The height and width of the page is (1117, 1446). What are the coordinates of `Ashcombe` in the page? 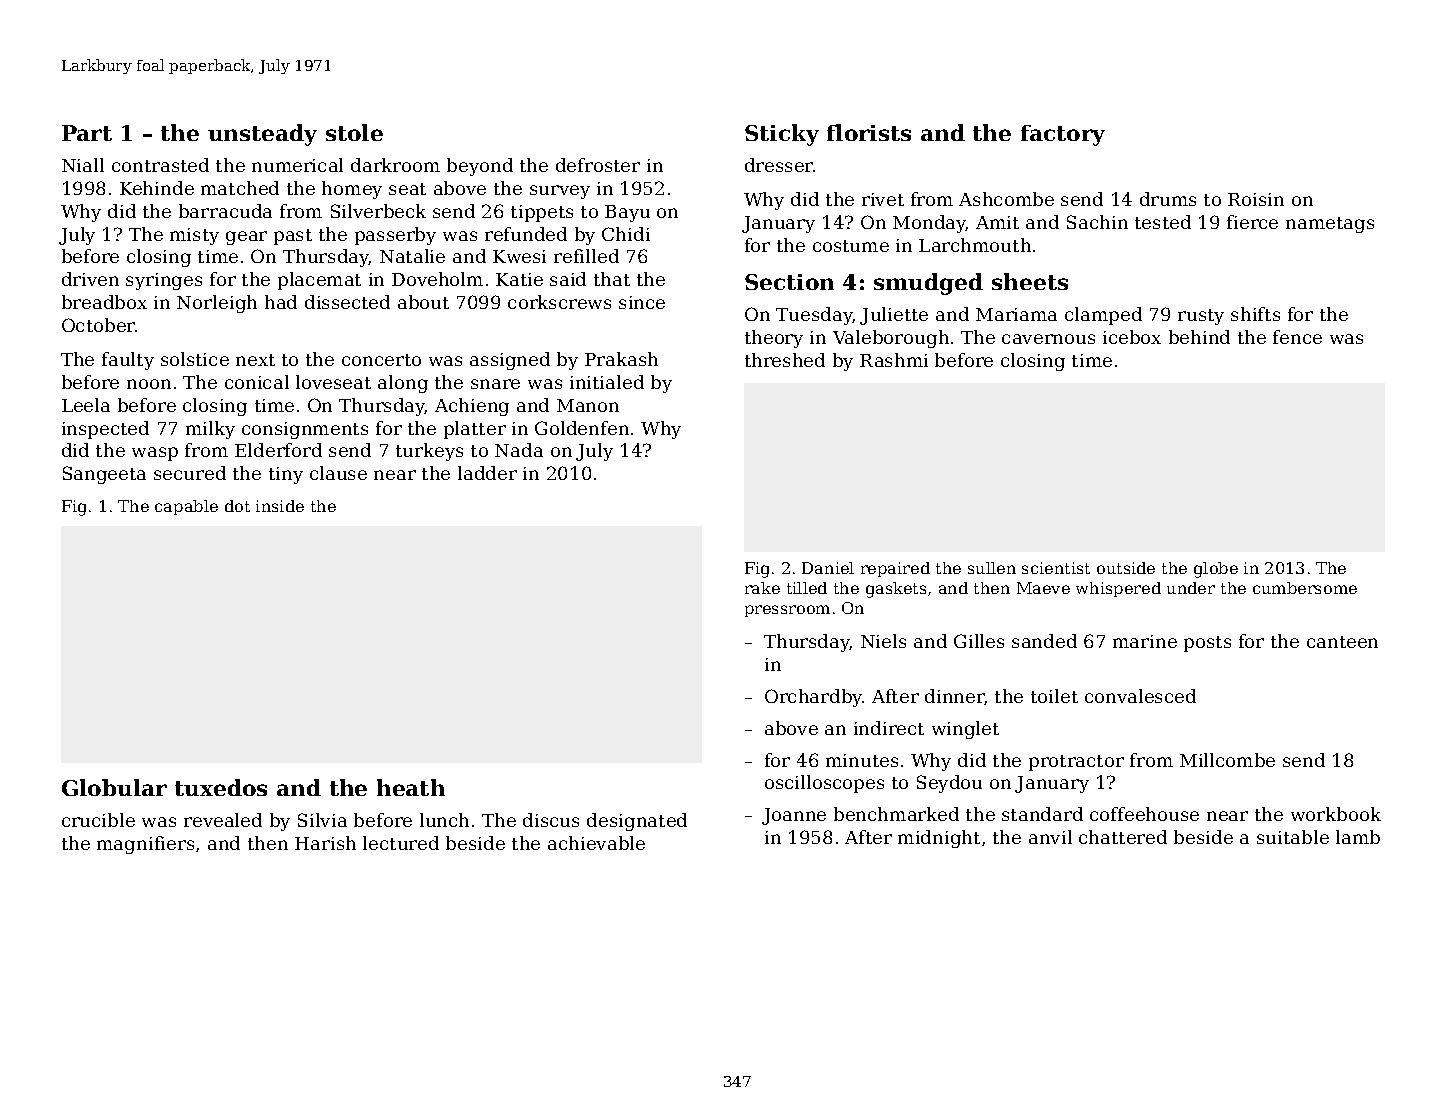 It's located at (1006, 199).
